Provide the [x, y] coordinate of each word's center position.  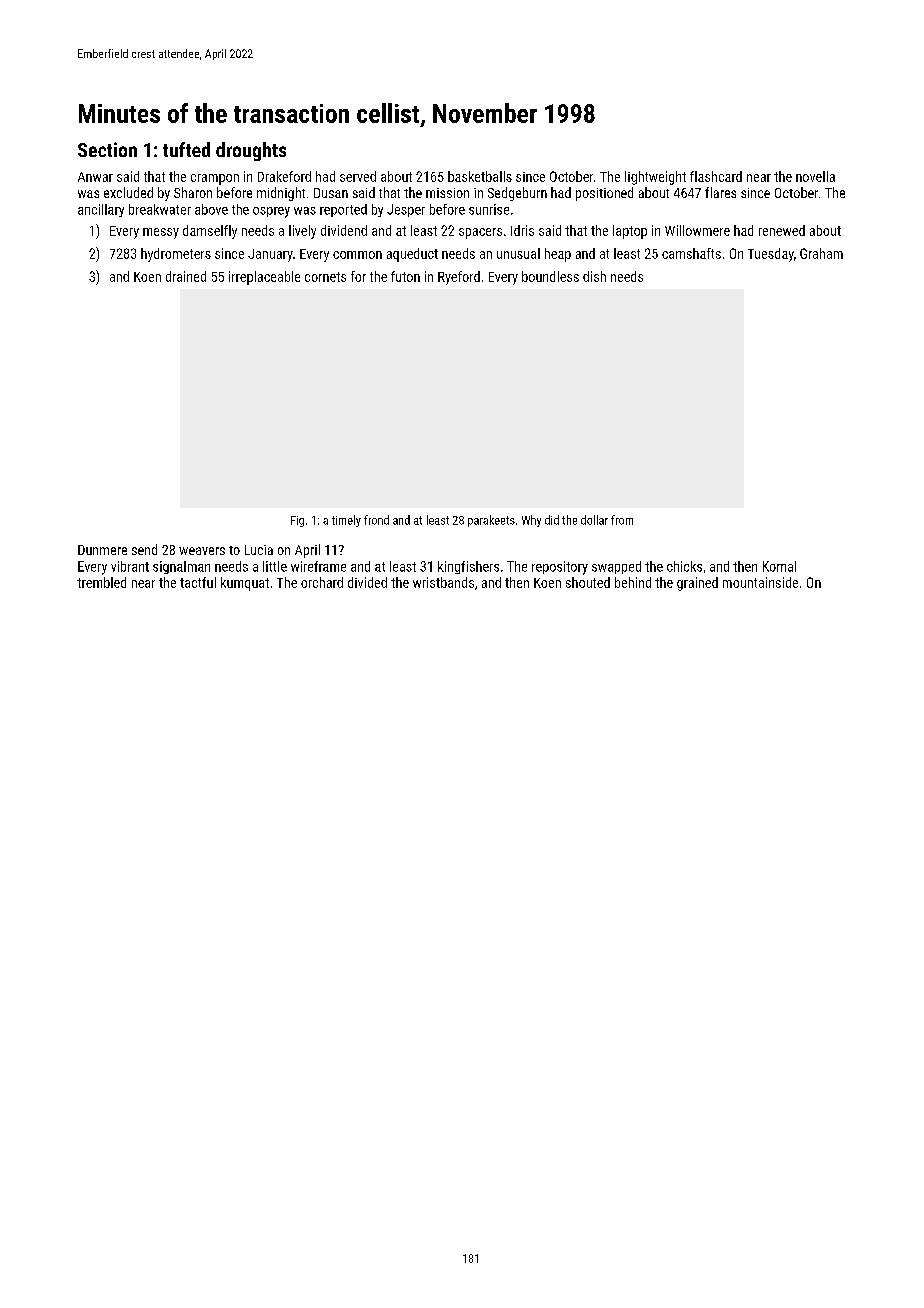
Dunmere [102, 550]
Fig [297, 521]
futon [405, 276]
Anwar [95, 177]
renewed [782, 230]
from [622, 520]
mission [447, 193]
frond [376, 520]
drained [186, 276]
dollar [594, 520]
